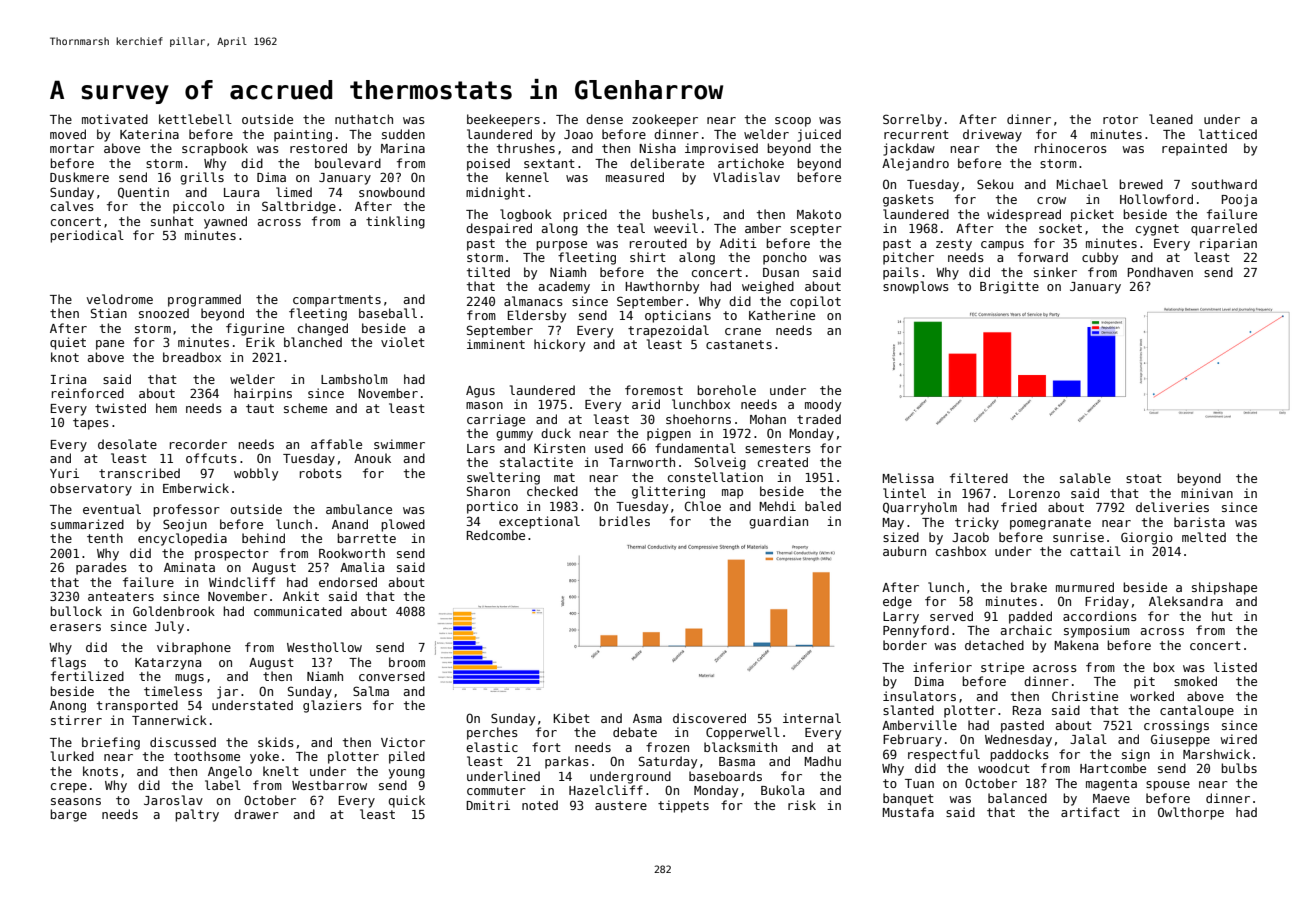 The image size is (1308, 924). What do you see at coordinates (139, 473) in the screenshot?
I see `transcribed` at bounding box center [139, 473].
